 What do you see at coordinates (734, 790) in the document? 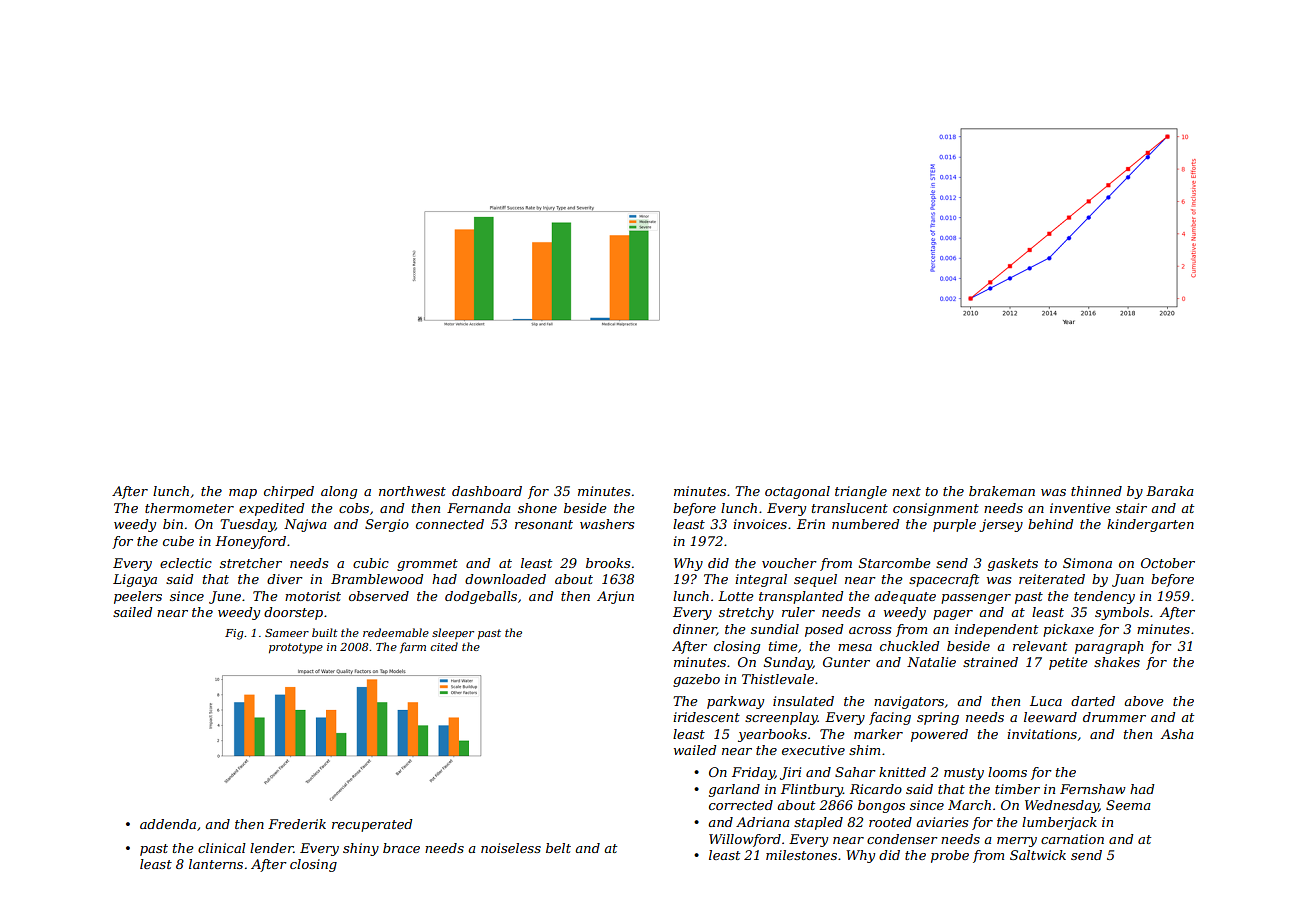
I see `garland` at bounding box center [734, 790].
